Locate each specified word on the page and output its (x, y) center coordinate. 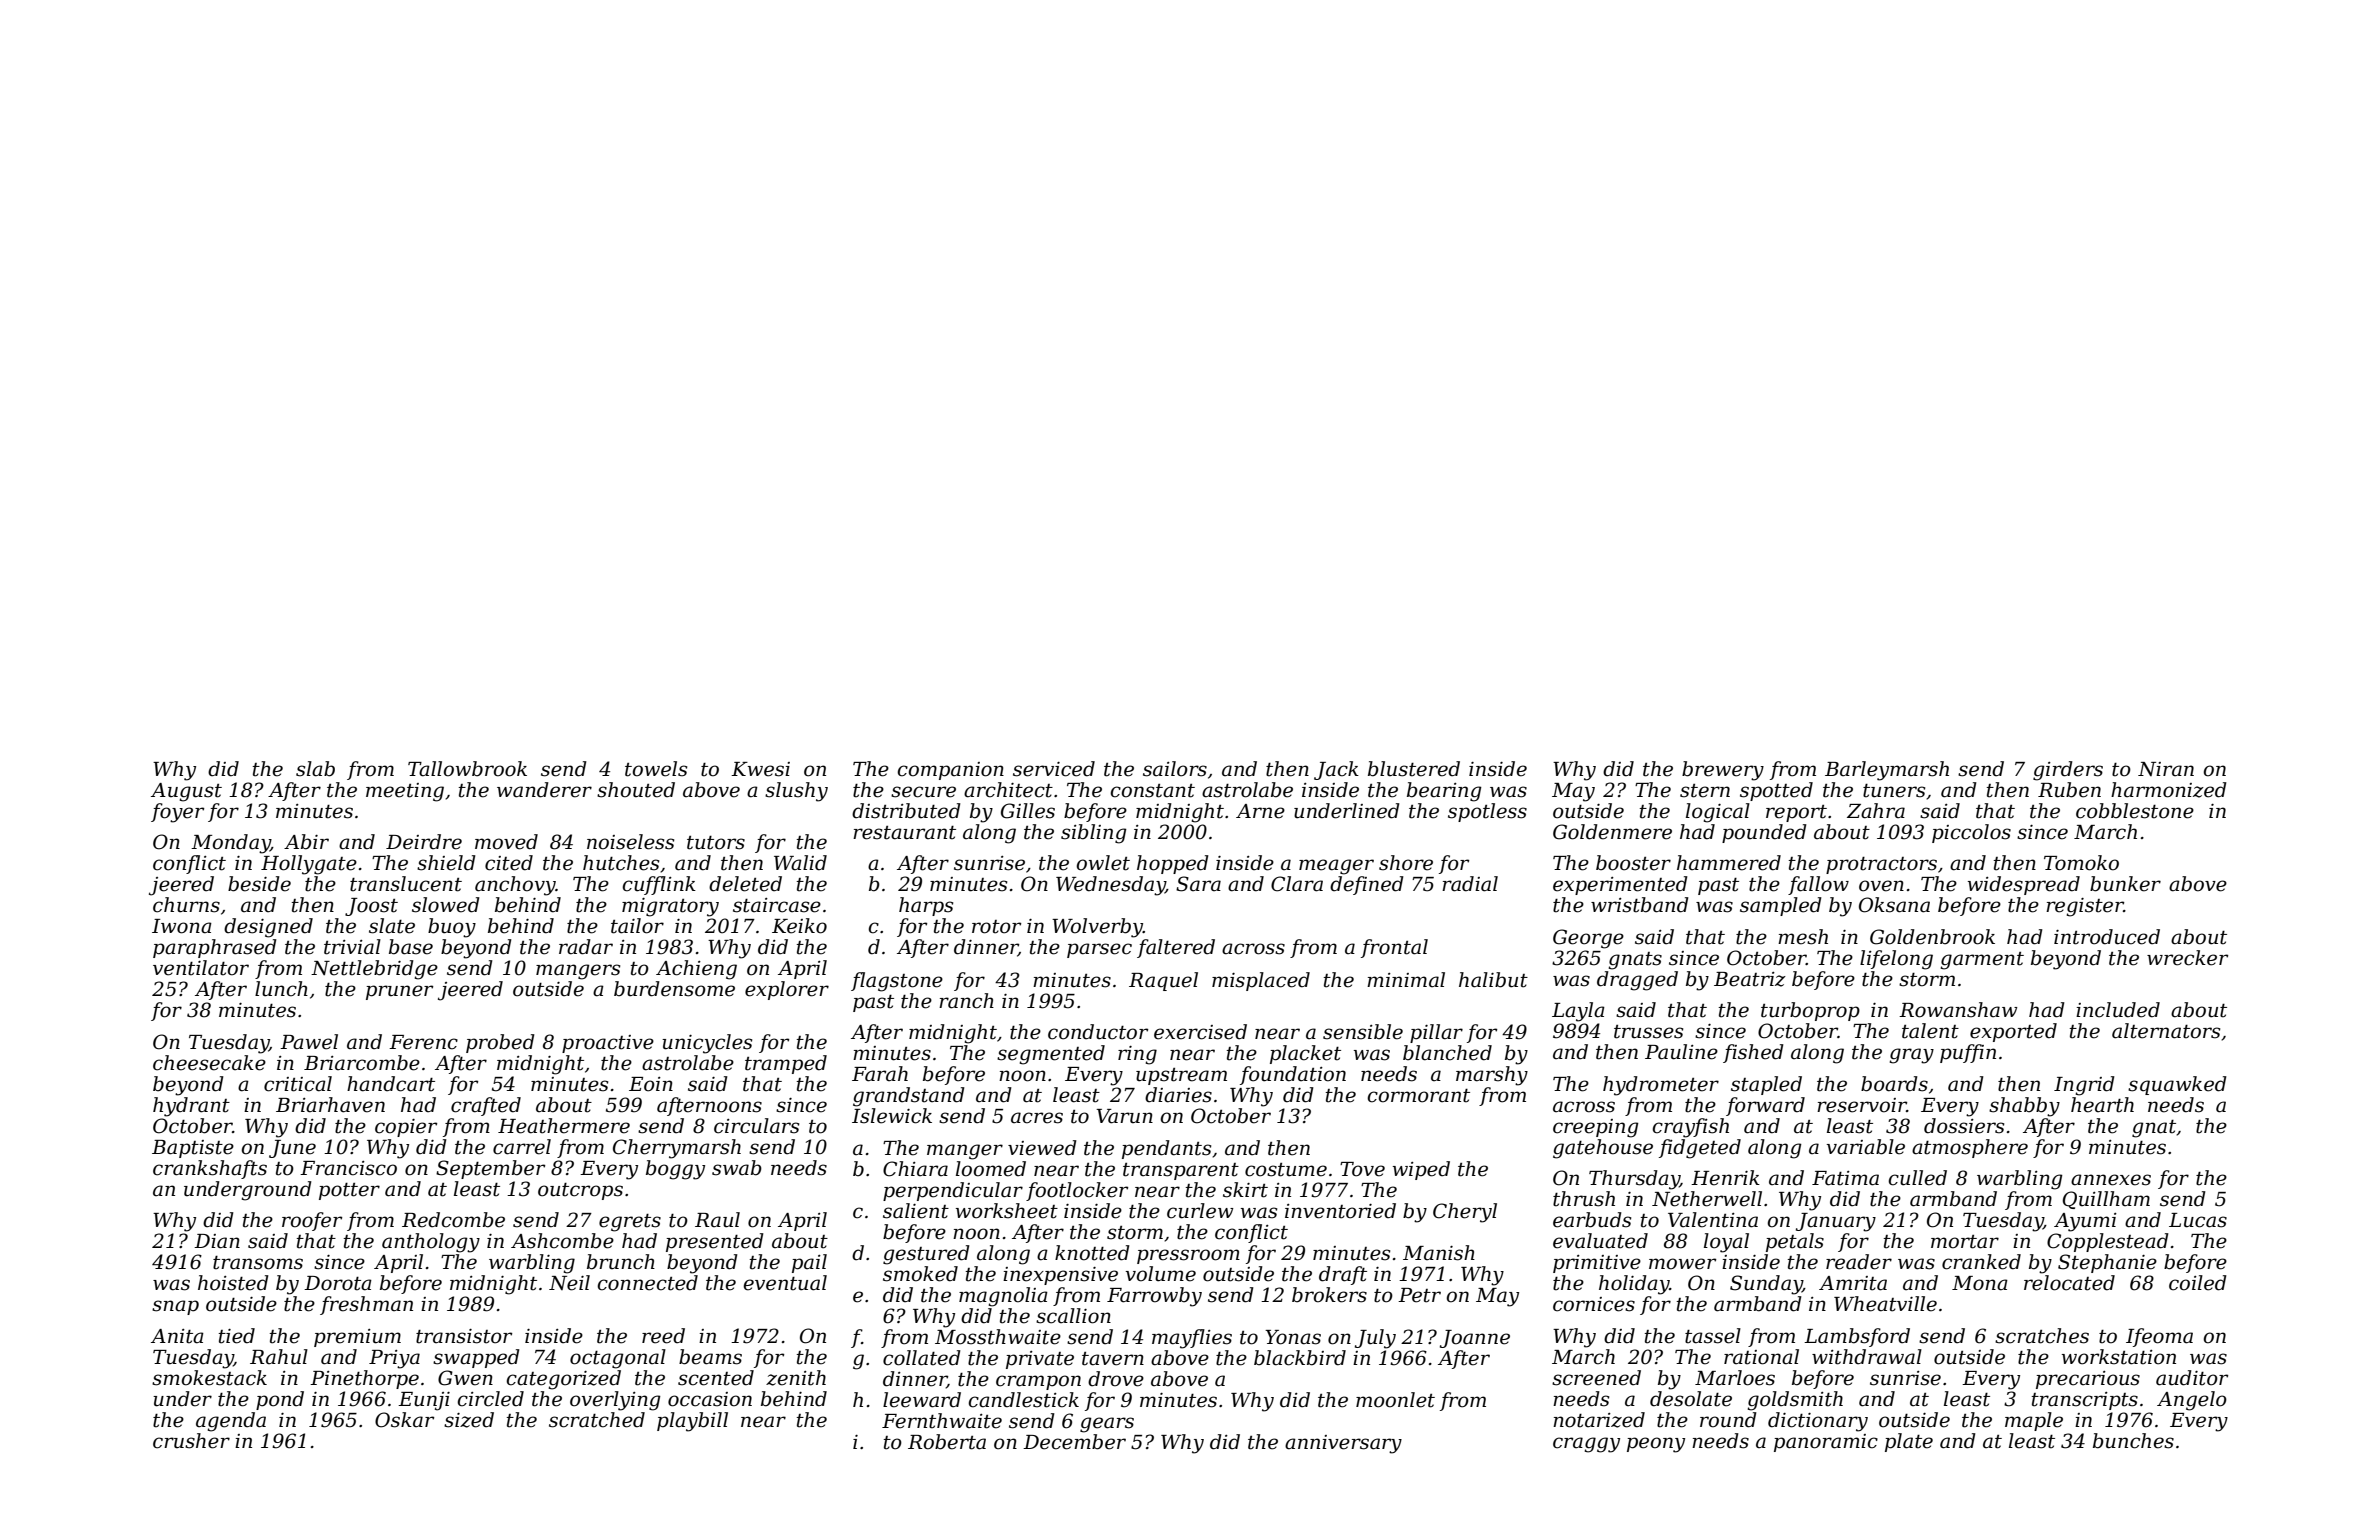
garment (1982, 961)
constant (1152, 791)
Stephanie (2107, 1263)
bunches (2133, 1441)
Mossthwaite (998, 1337)
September (490, 1169)
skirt (1245, 1190)
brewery (1723, 771)
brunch (621, 1262)
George (1588, 939)
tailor (637, 926)
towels (656, 769)
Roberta (947, 1442)
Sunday (1766, 1285)
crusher (191, 1441)
